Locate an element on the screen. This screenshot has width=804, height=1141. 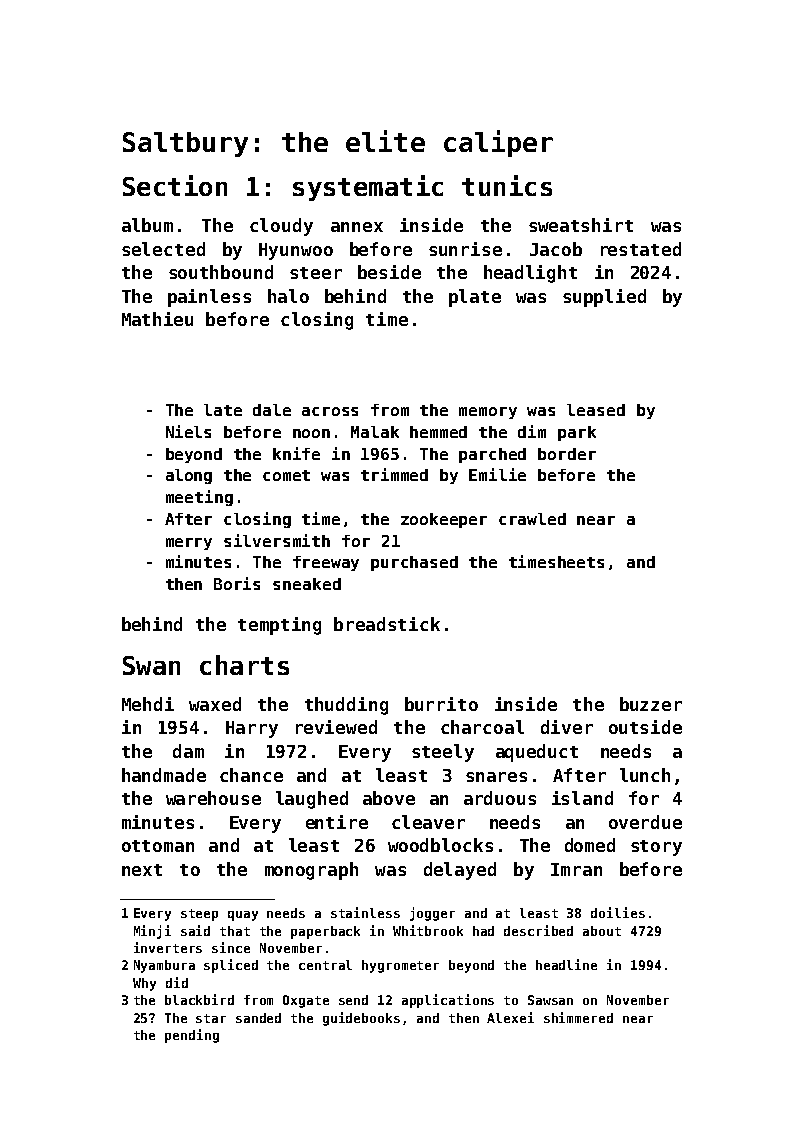
Mathieu is located at coordinates (157, 319).
